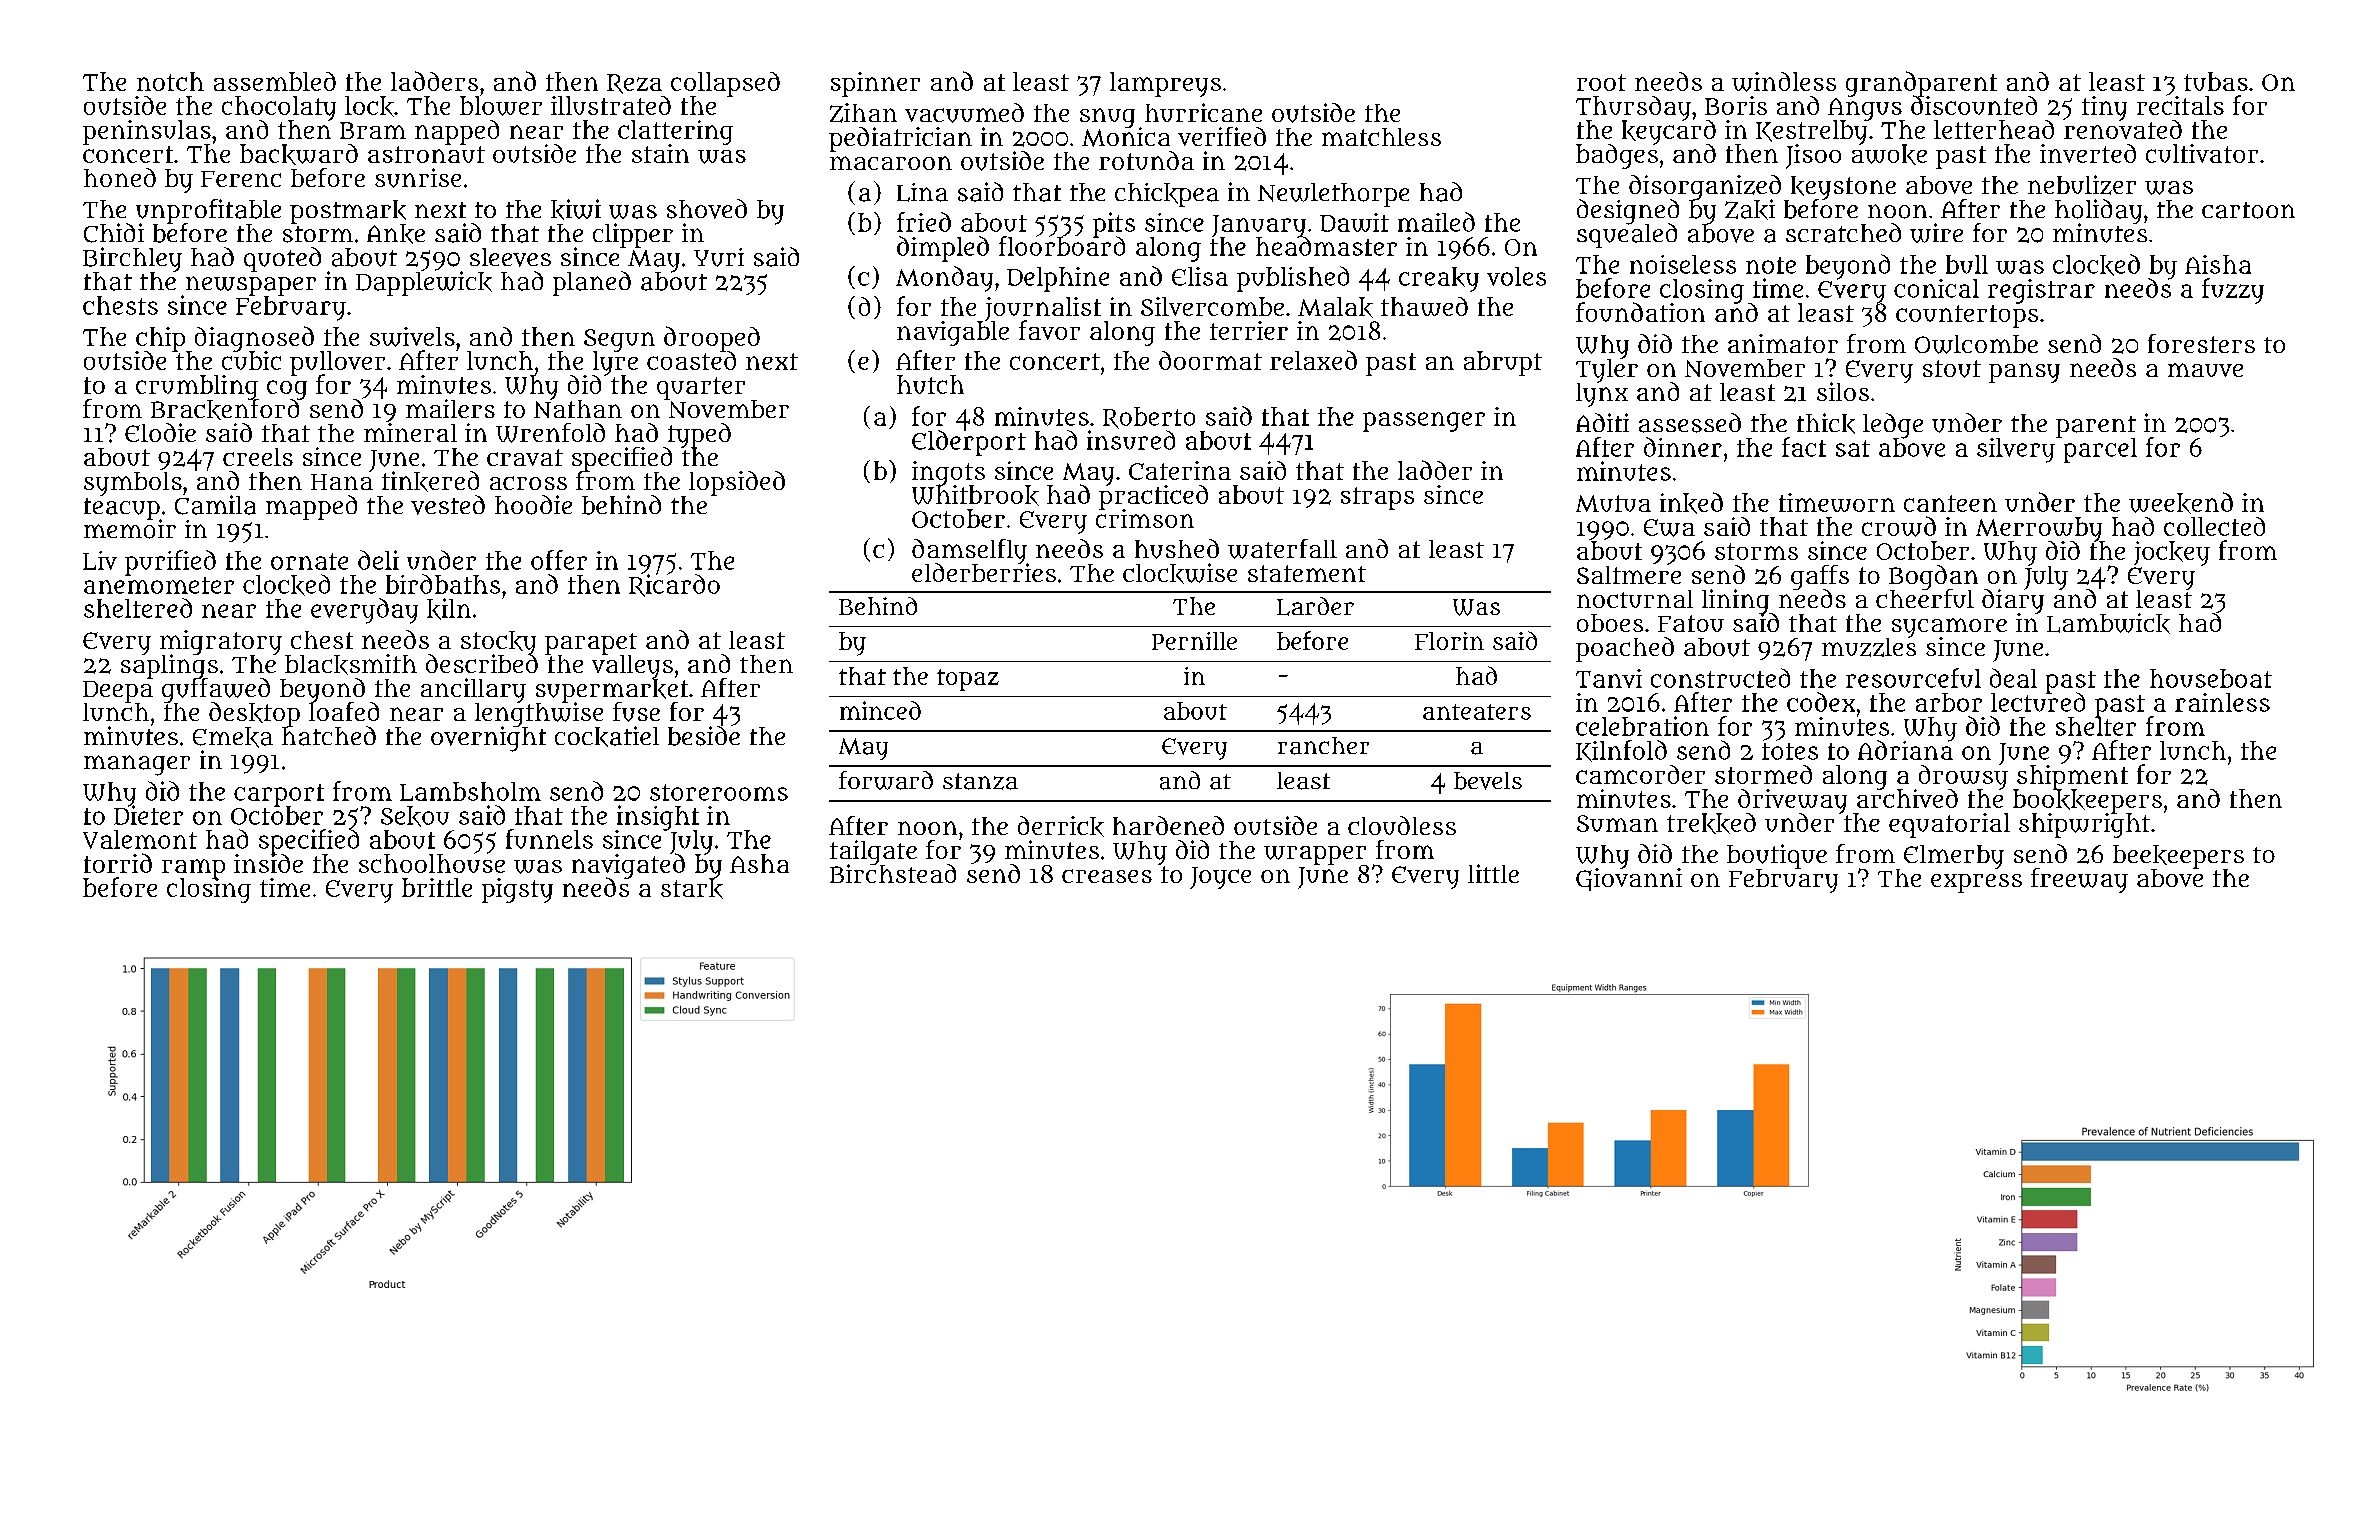 The height and width of the screenshot is (1540, 2380). What do you see at coordinates (426, 154) in the screenshot?
I see `astronaut` at bounding box center [426, 154].
